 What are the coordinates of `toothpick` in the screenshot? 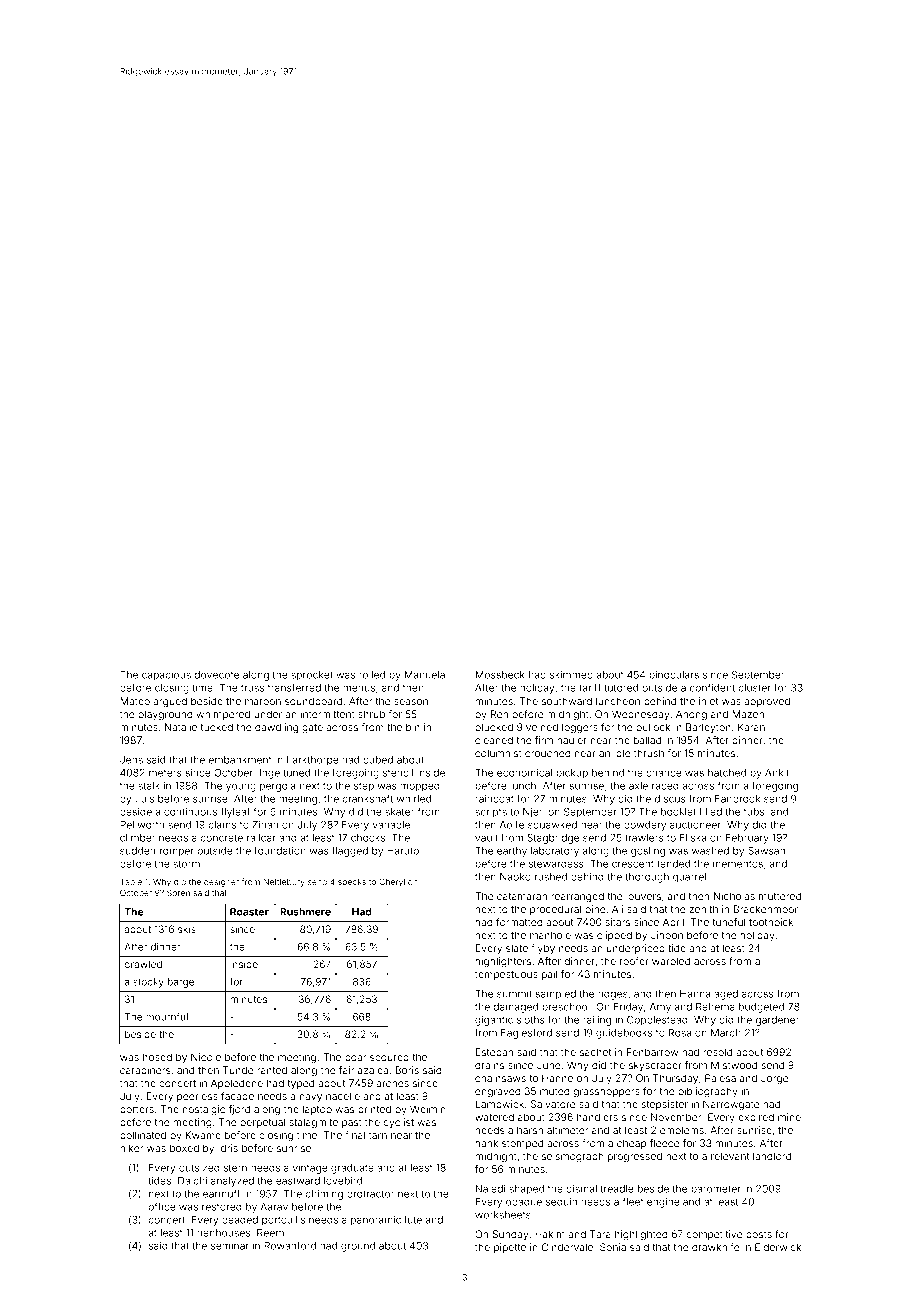 It's located at (771, 923).
